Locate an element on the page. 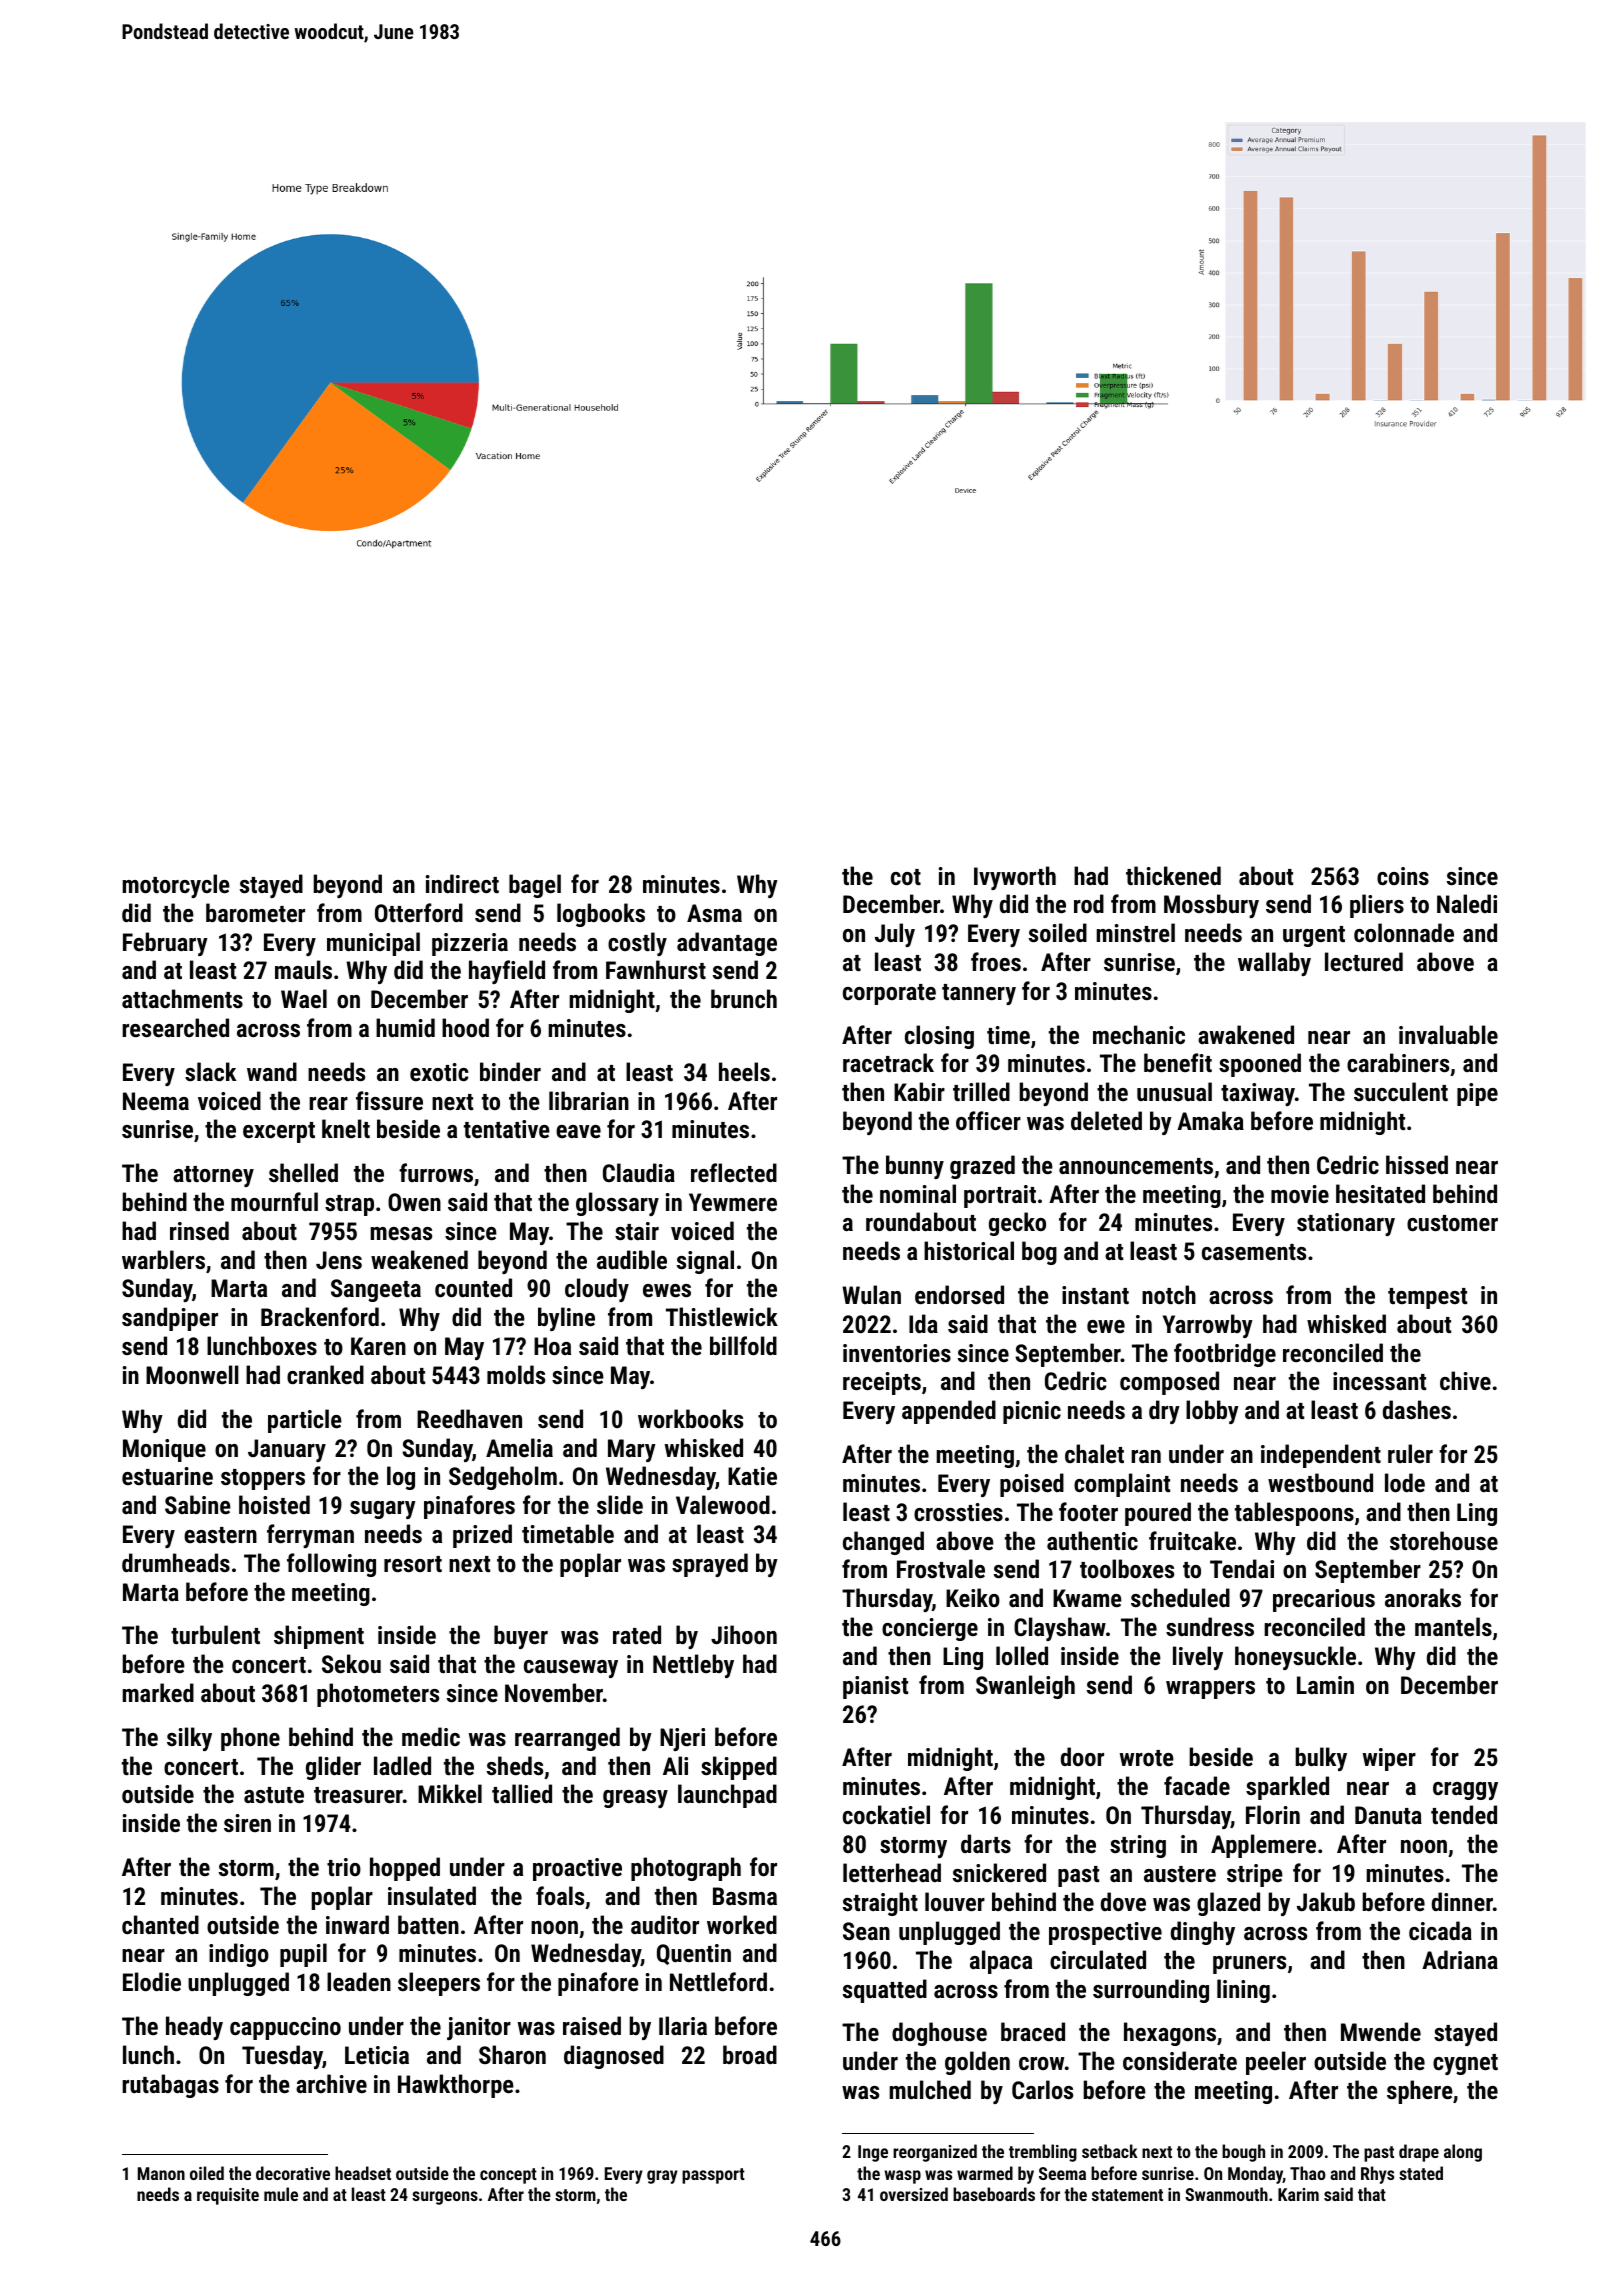 This document has height=2292, width=1620. turbulent is located at coordinates (215, 1634).
